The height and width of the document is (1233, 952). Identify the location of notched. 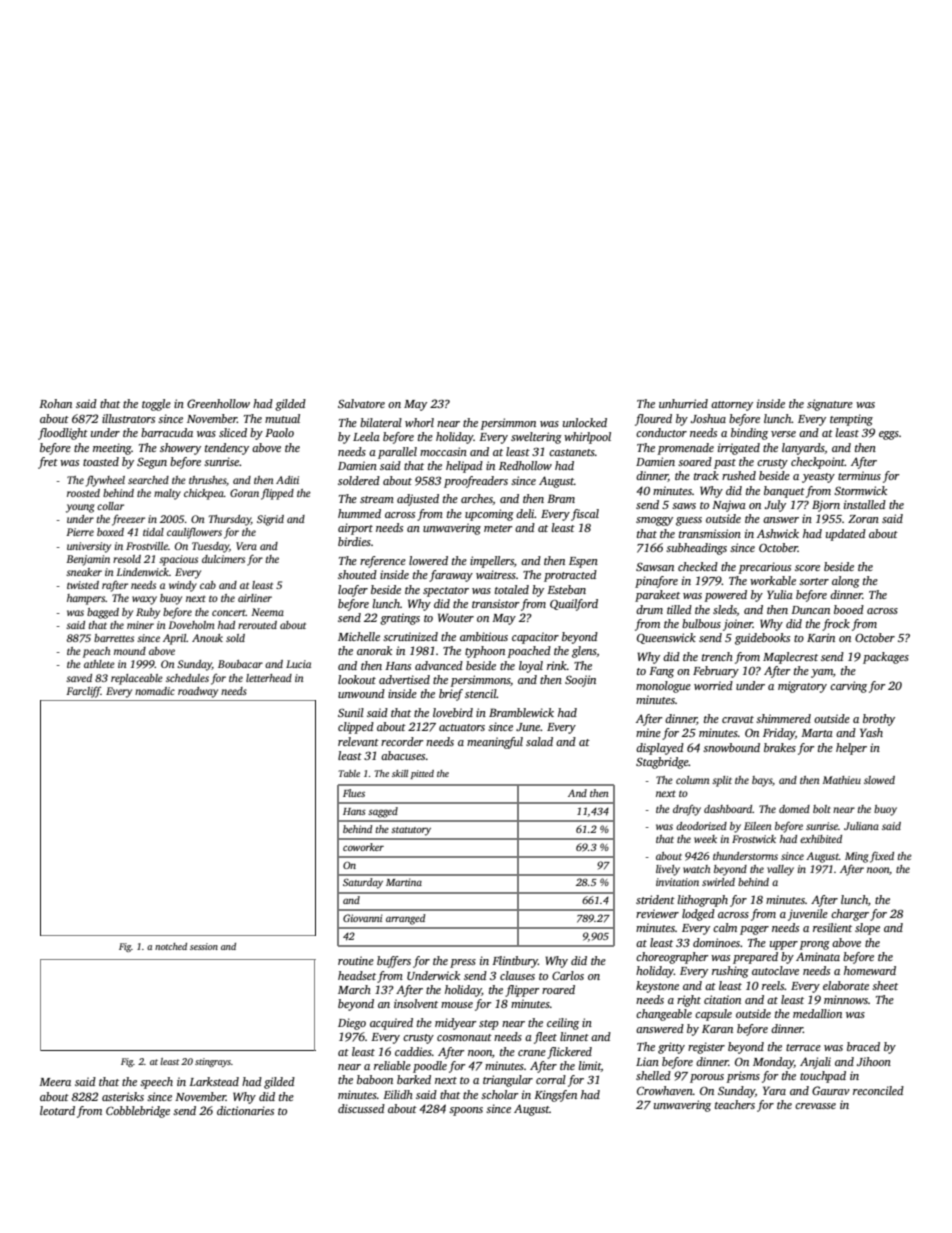
(171, 946).
